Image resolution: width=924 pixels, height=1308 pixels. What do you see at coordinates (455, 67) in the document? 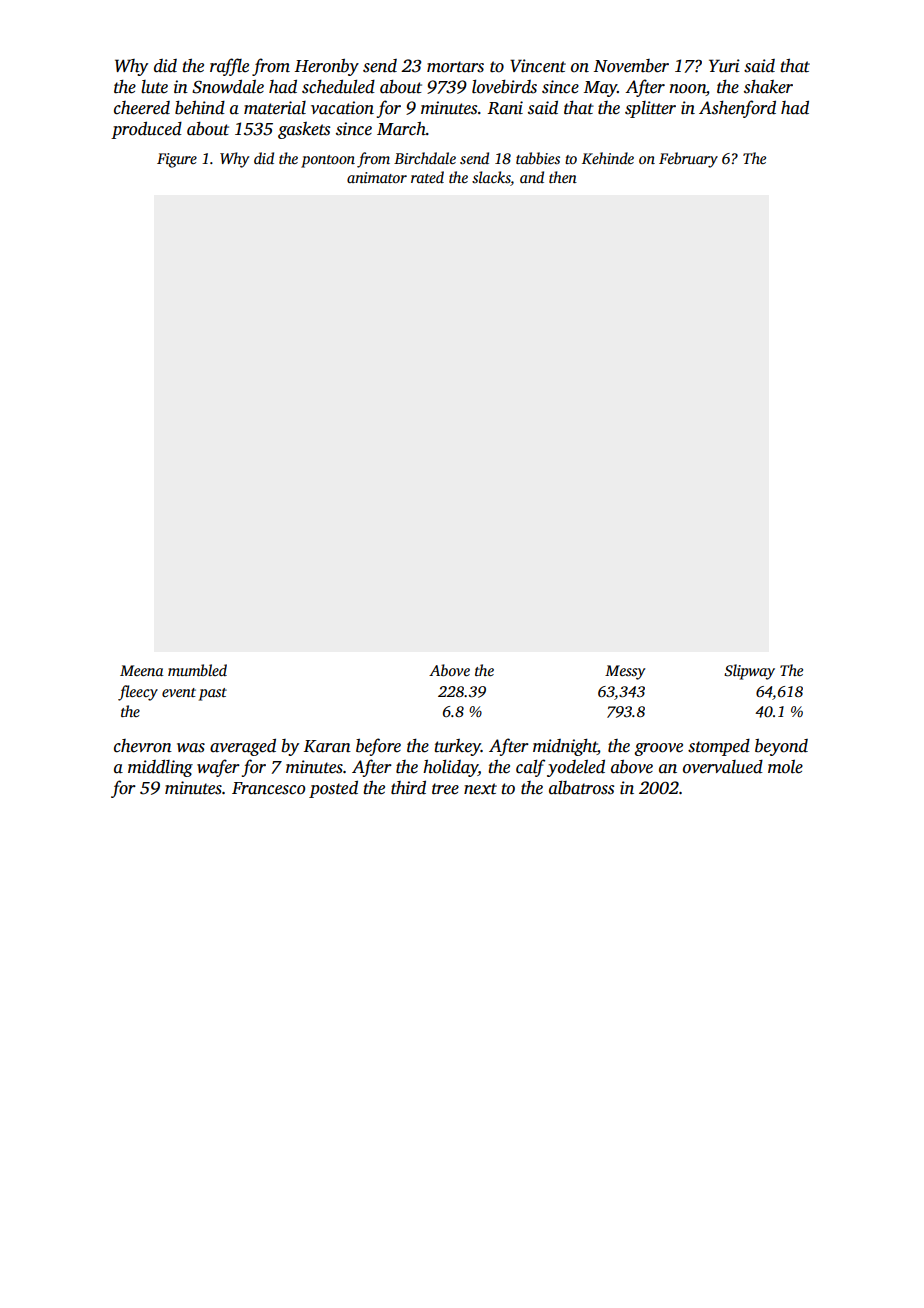
I see `mortars` at bounding box center [455, 67].
